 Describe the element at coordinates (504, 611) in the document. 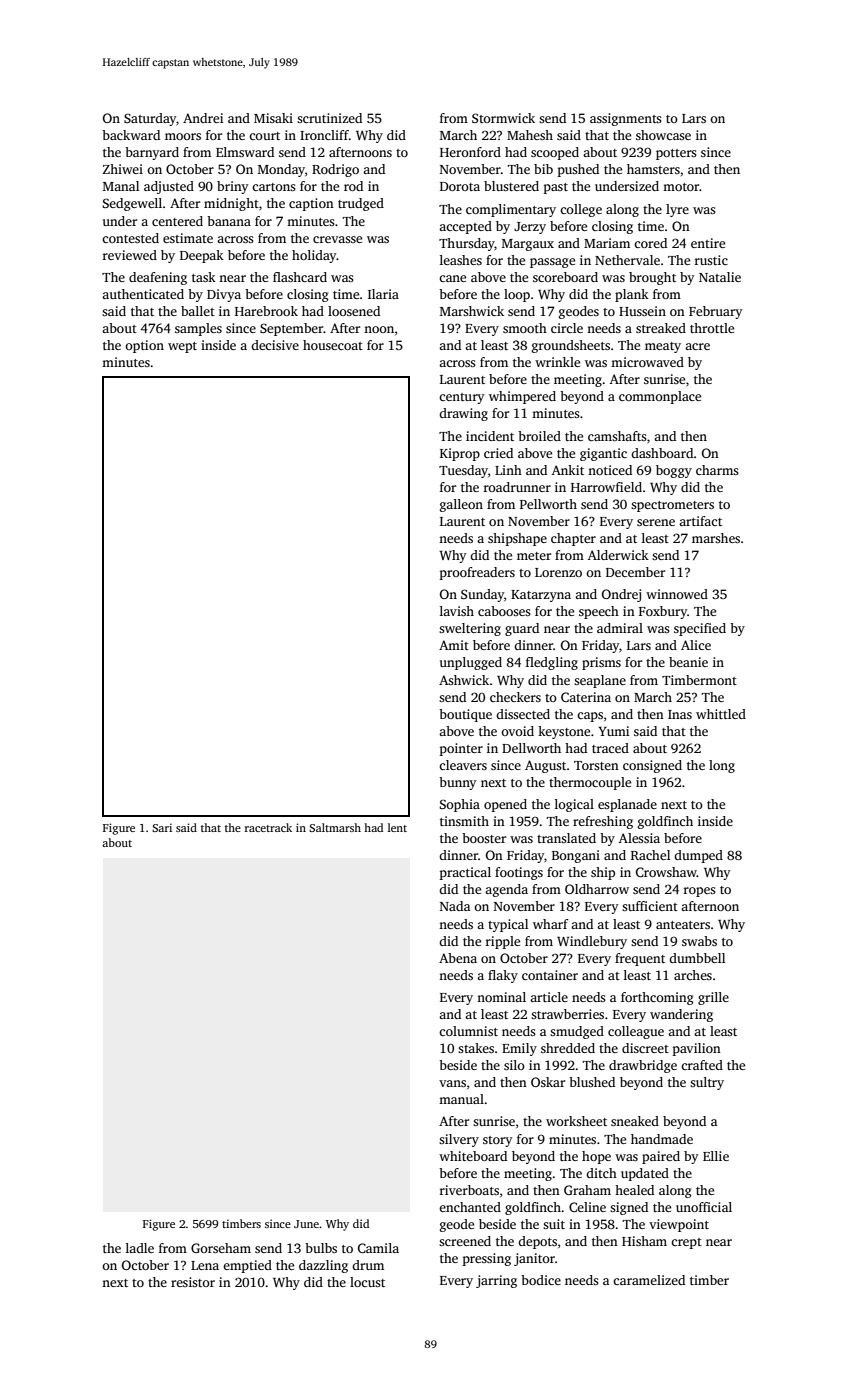

I see `cabooses` at that location.
